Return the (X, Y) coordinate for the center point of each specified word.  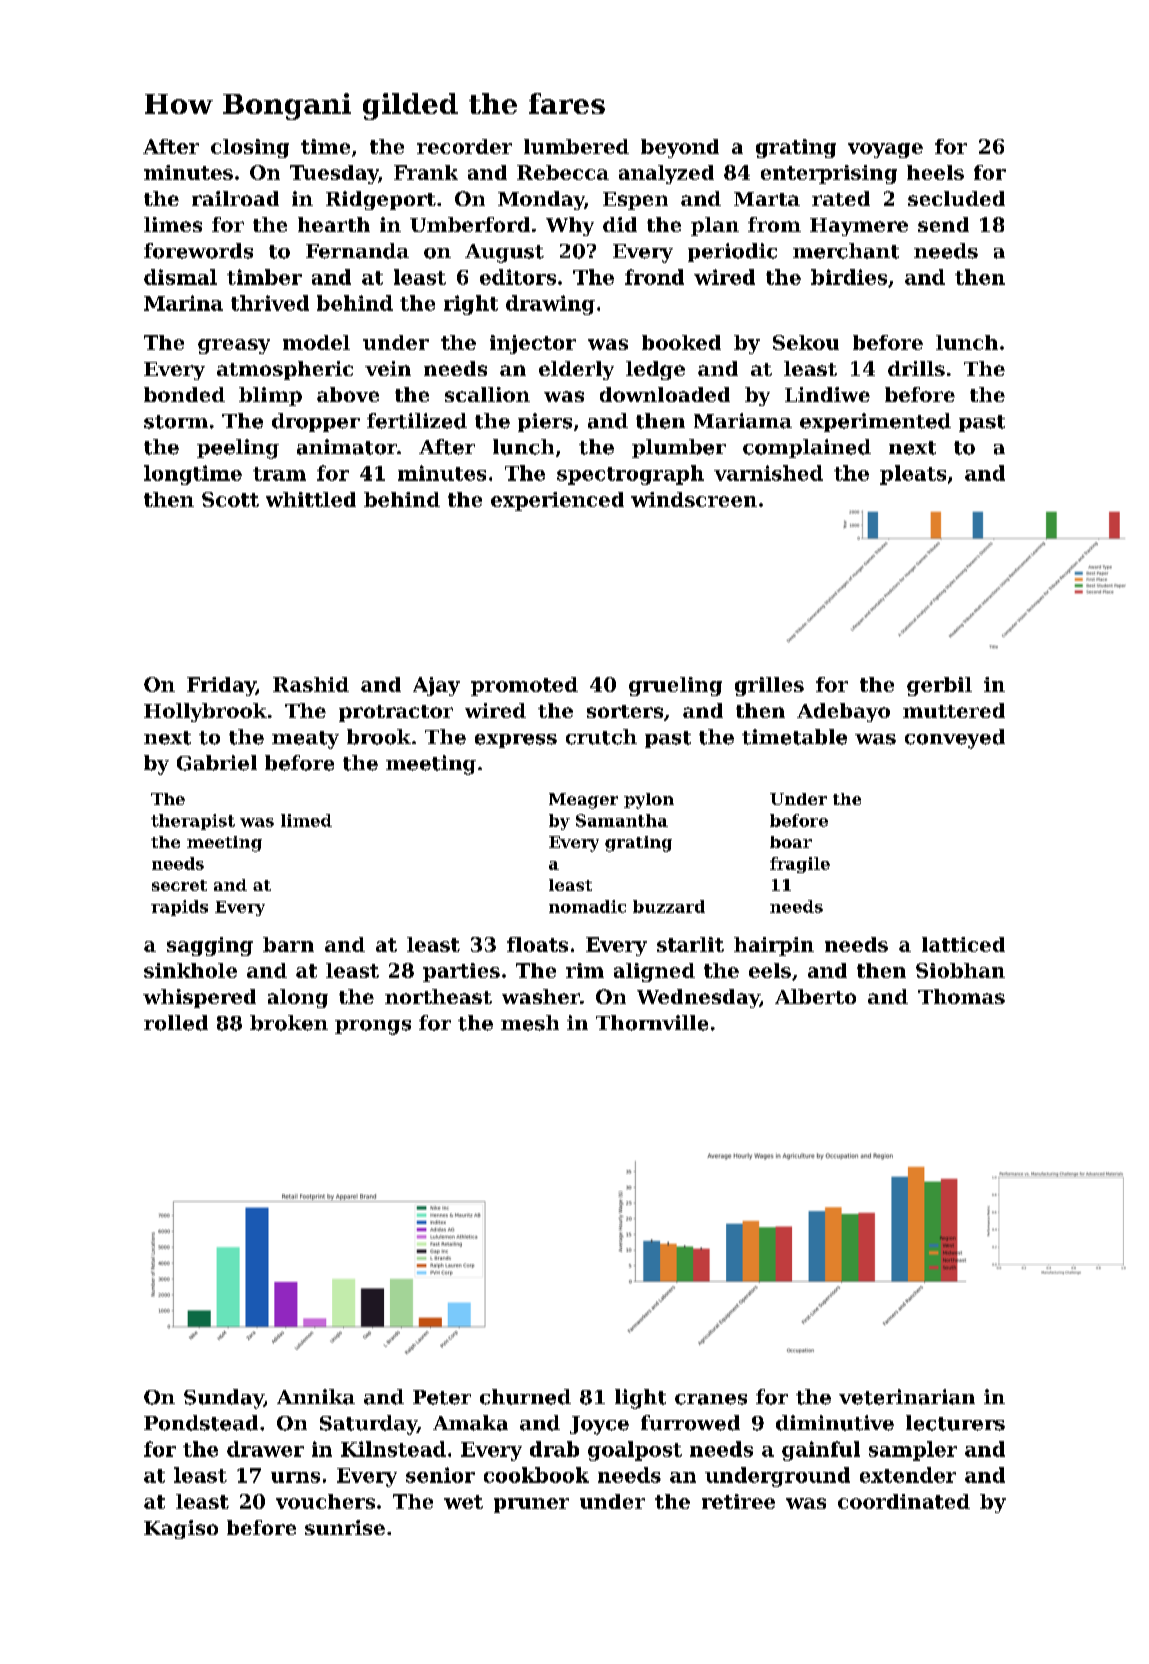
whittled (311, 499)
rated (841, 198)
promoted (524, 686)
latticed (963, 944)
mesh (530, 1023)
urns (295, 1477)
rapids (179, 908)
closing (250, 148)
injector (533, 344)
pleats (913, 475)
